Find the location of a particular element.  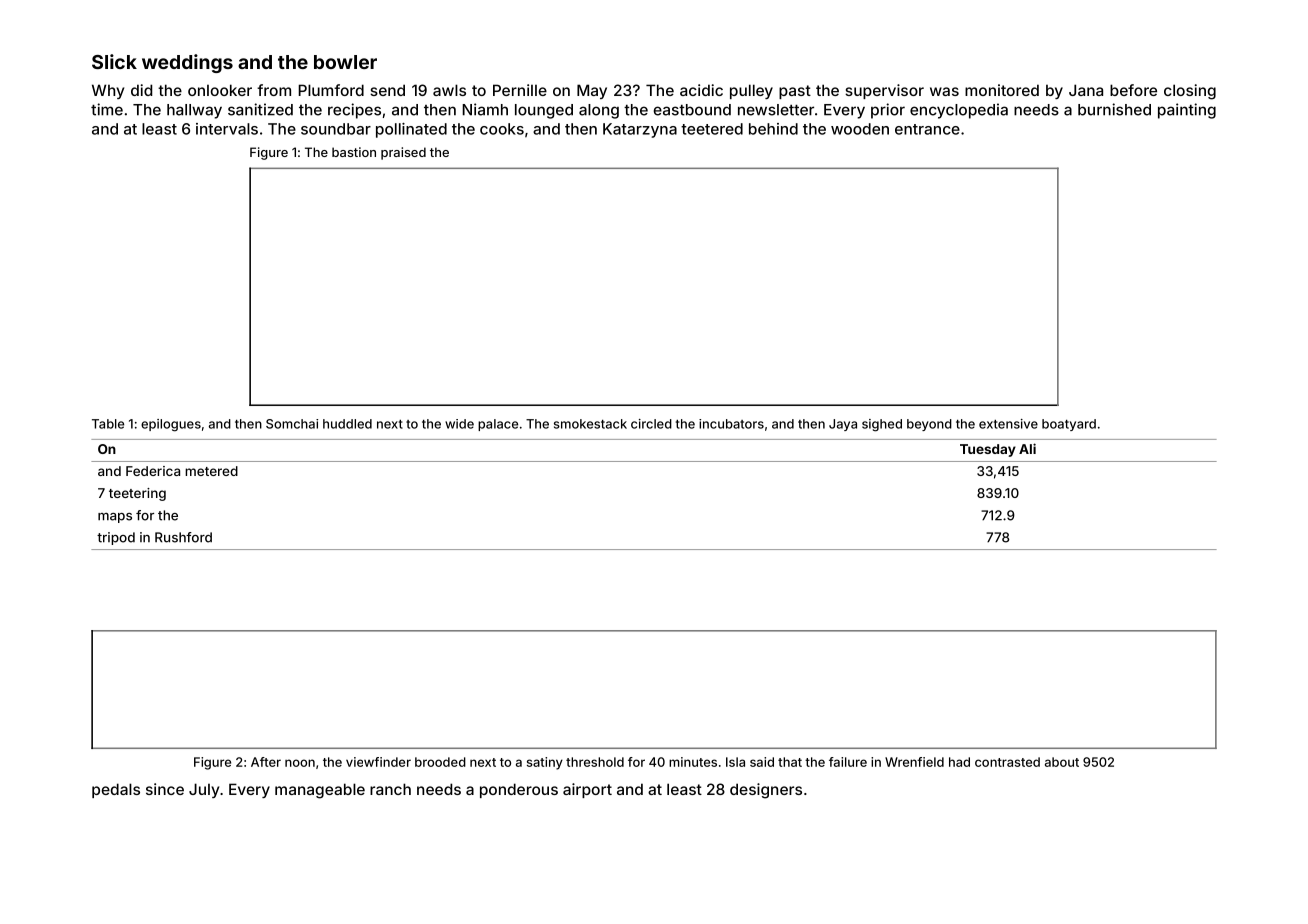

time is located at coordinates (107, 109).
